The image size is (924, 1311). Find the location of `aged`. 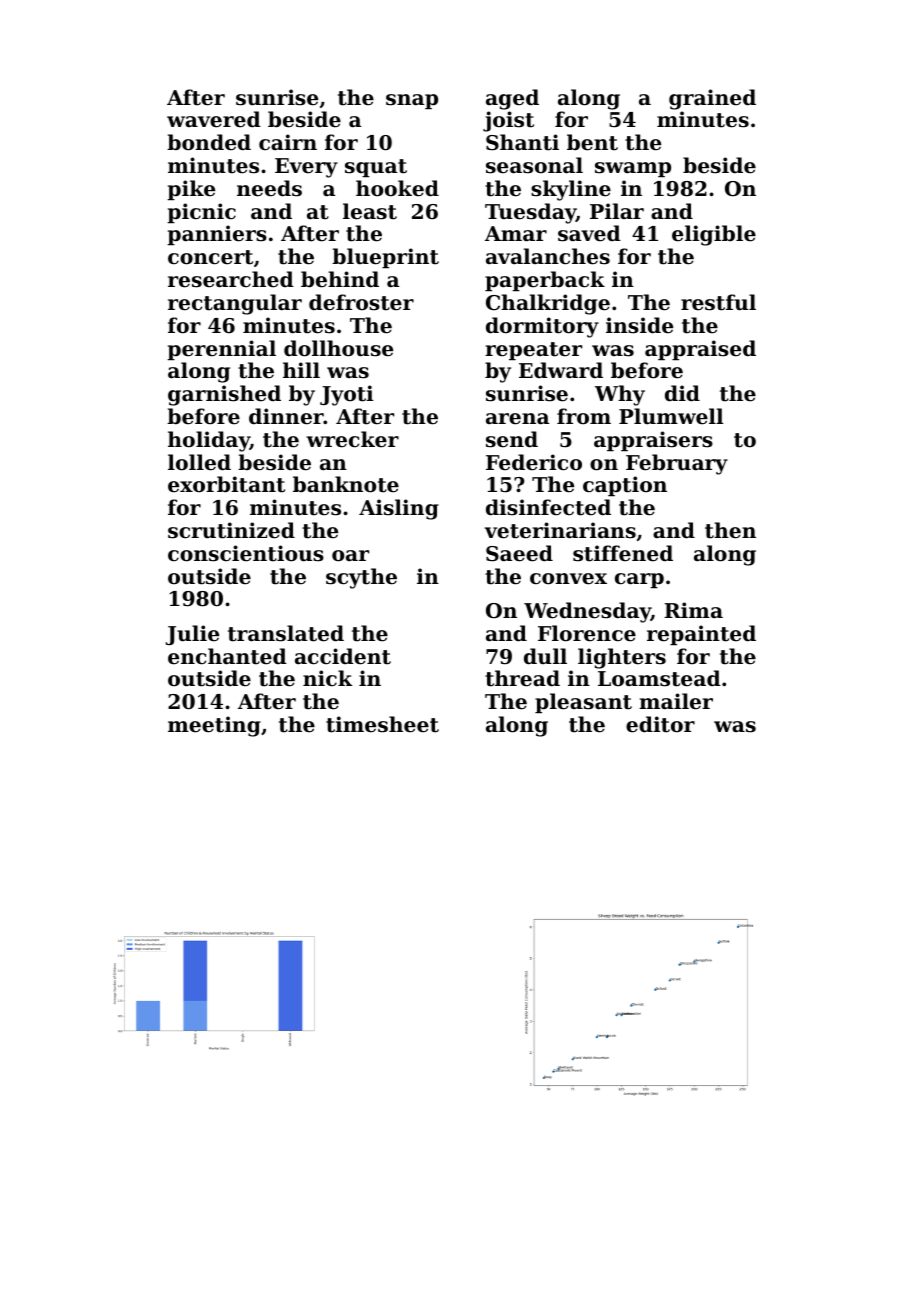

aged is located at coordinates (512, 99).
